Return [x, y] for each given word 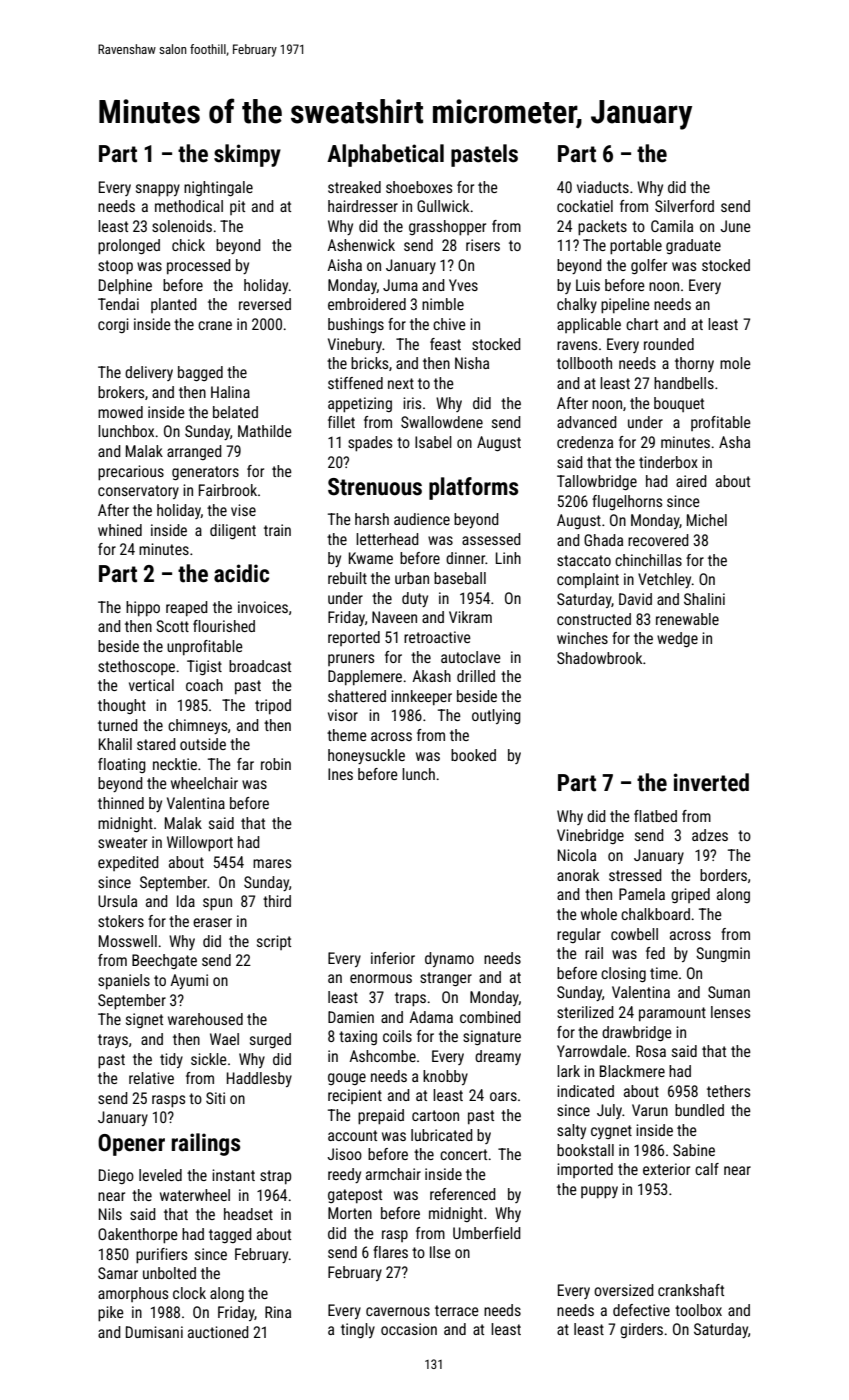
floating [122, 765]
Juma [400, 285]
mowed [120, 412]
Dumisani [154, 1332]
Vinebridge [590, 836]
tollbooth [584, 363]
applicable [589, 325]
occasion [409, 1329]
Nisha [472, 363]
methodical [189, 206]
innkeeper [421, 697]
